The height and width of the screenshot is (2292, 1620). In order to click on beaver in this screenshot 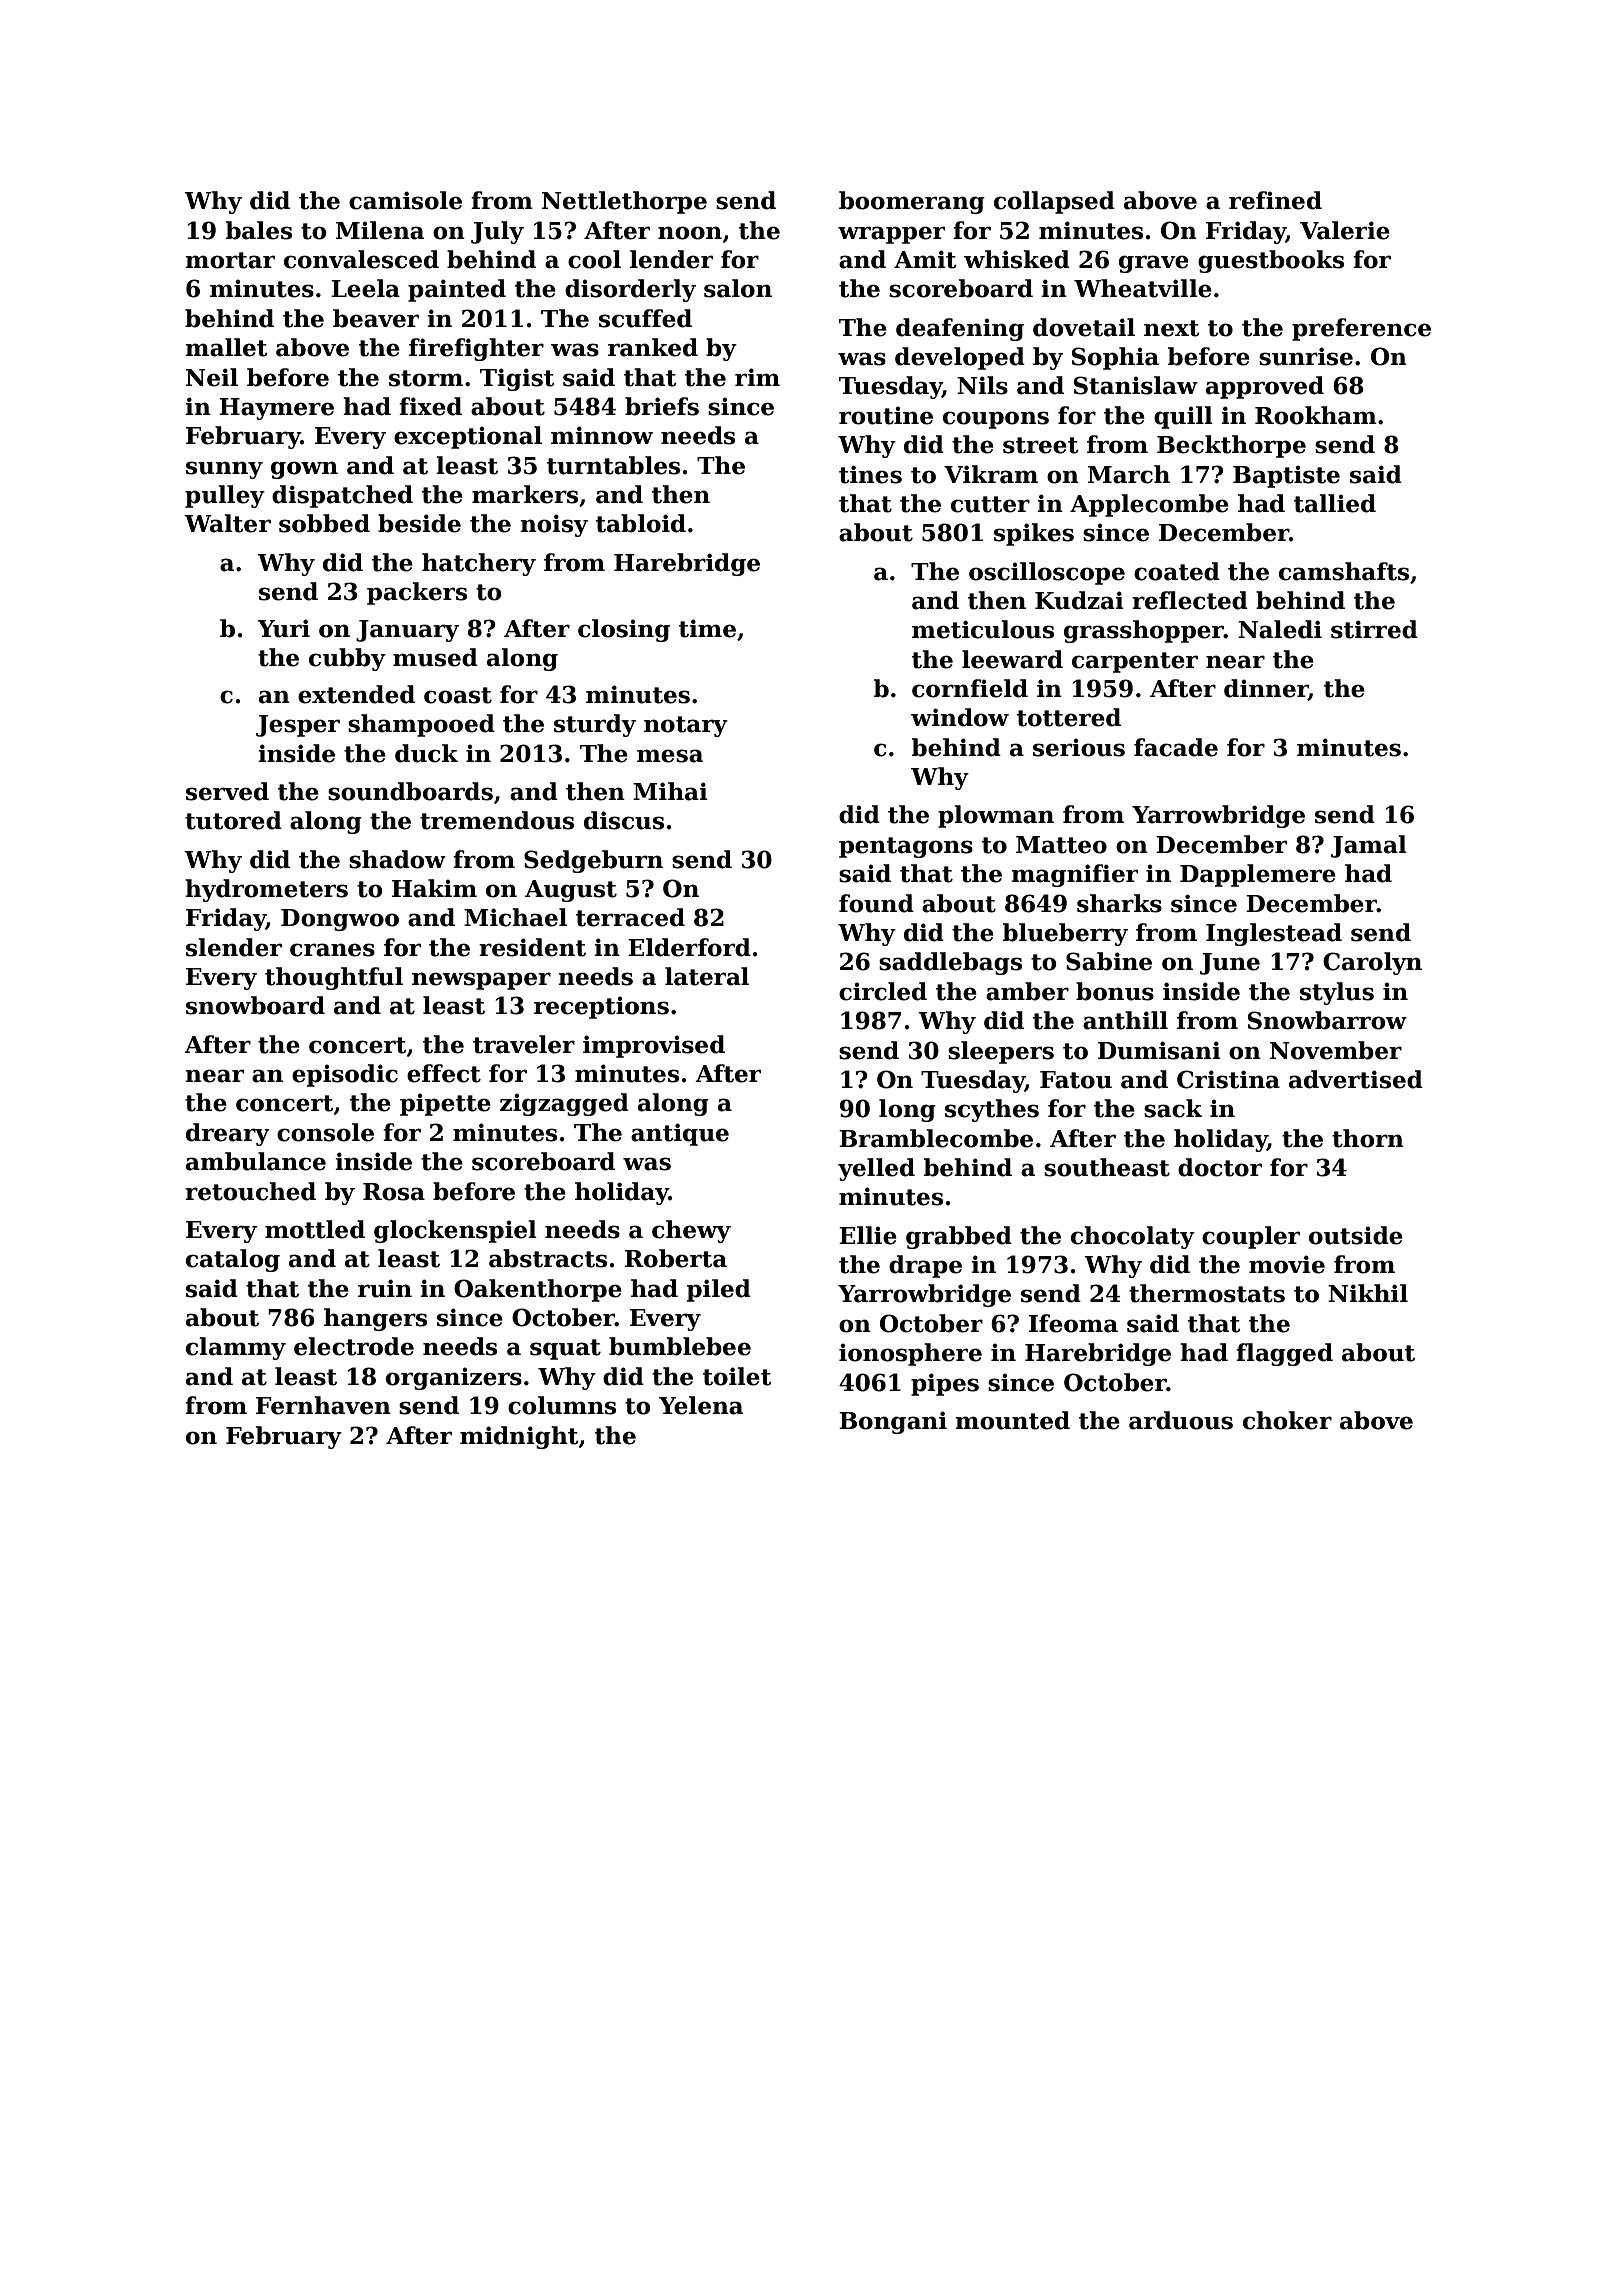, I will do `click(376, 318)`.
